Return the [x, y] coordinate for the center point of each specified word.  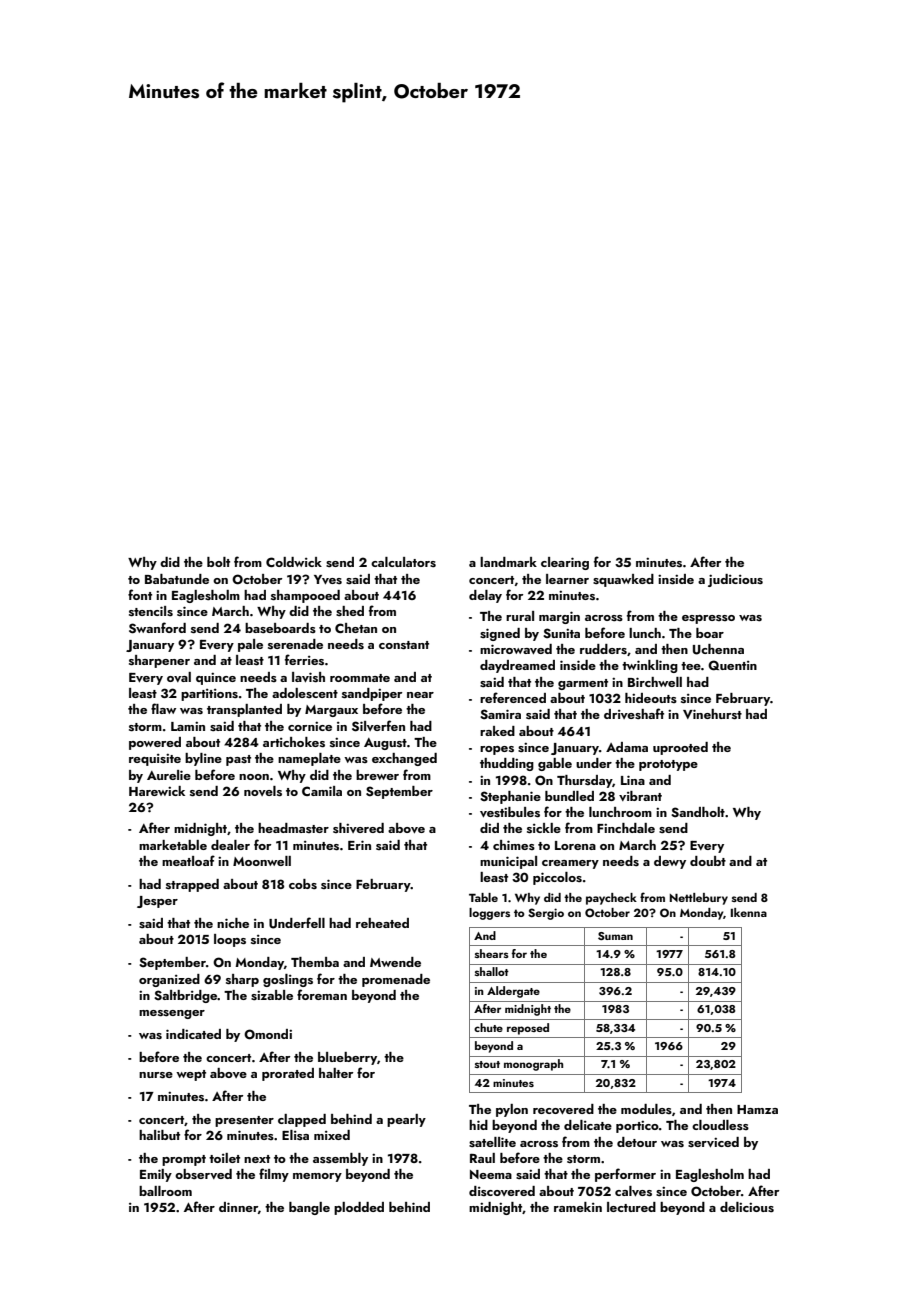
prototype [668, 765]
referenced [513, 697]
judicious [735, 580]
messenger [172, 1014]
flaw [163, 708]
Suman [615, 936]
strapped [192, 885]
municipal [508, 862]
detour [637, 1142]
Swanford [157, 628]
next [257, 1159]
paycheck [611, 899]
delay [485, 596]
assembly [340, 1159]
